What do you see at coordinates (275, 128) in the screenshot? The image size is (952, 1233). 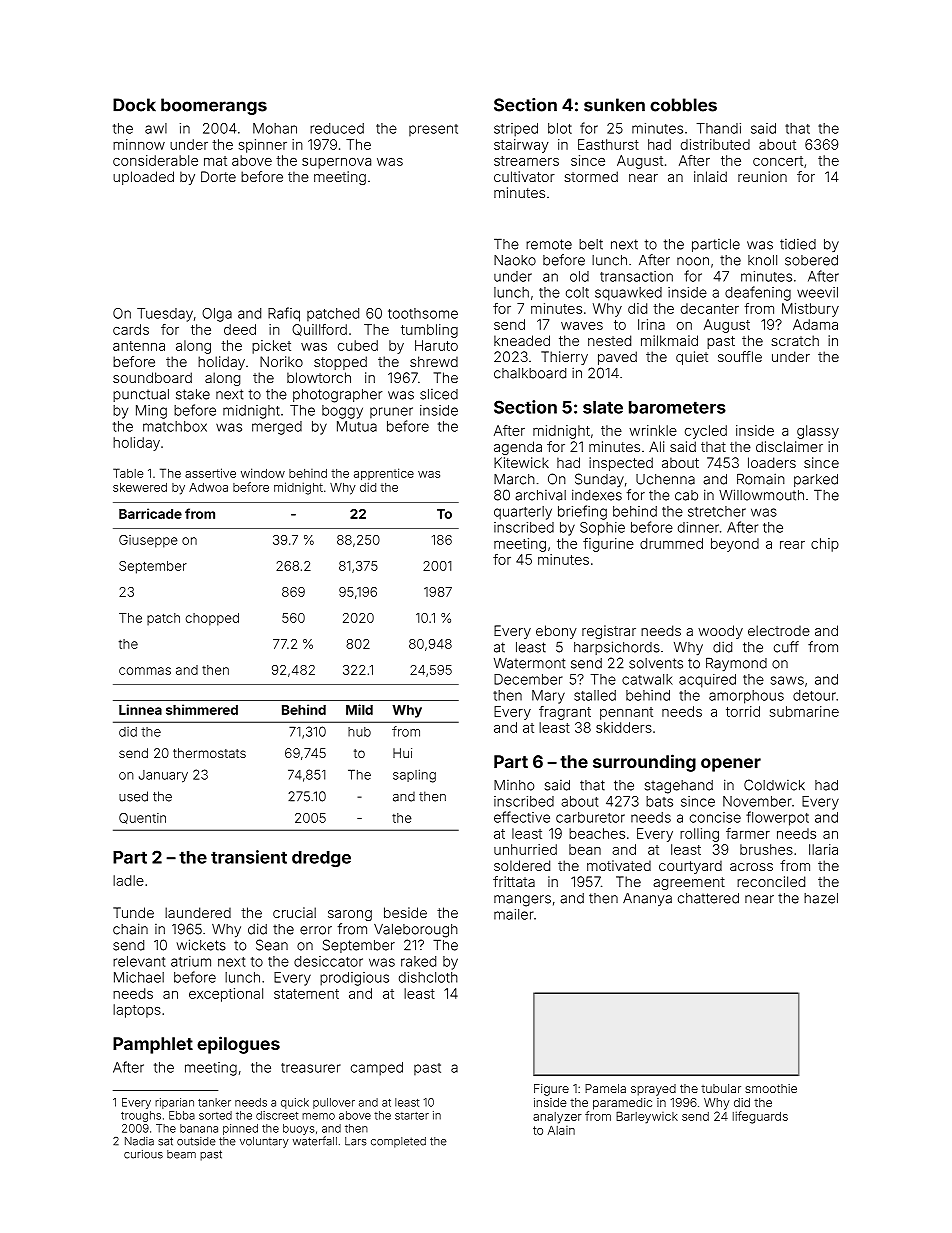 I see `Mohan` at bounding box center [275, 128].
